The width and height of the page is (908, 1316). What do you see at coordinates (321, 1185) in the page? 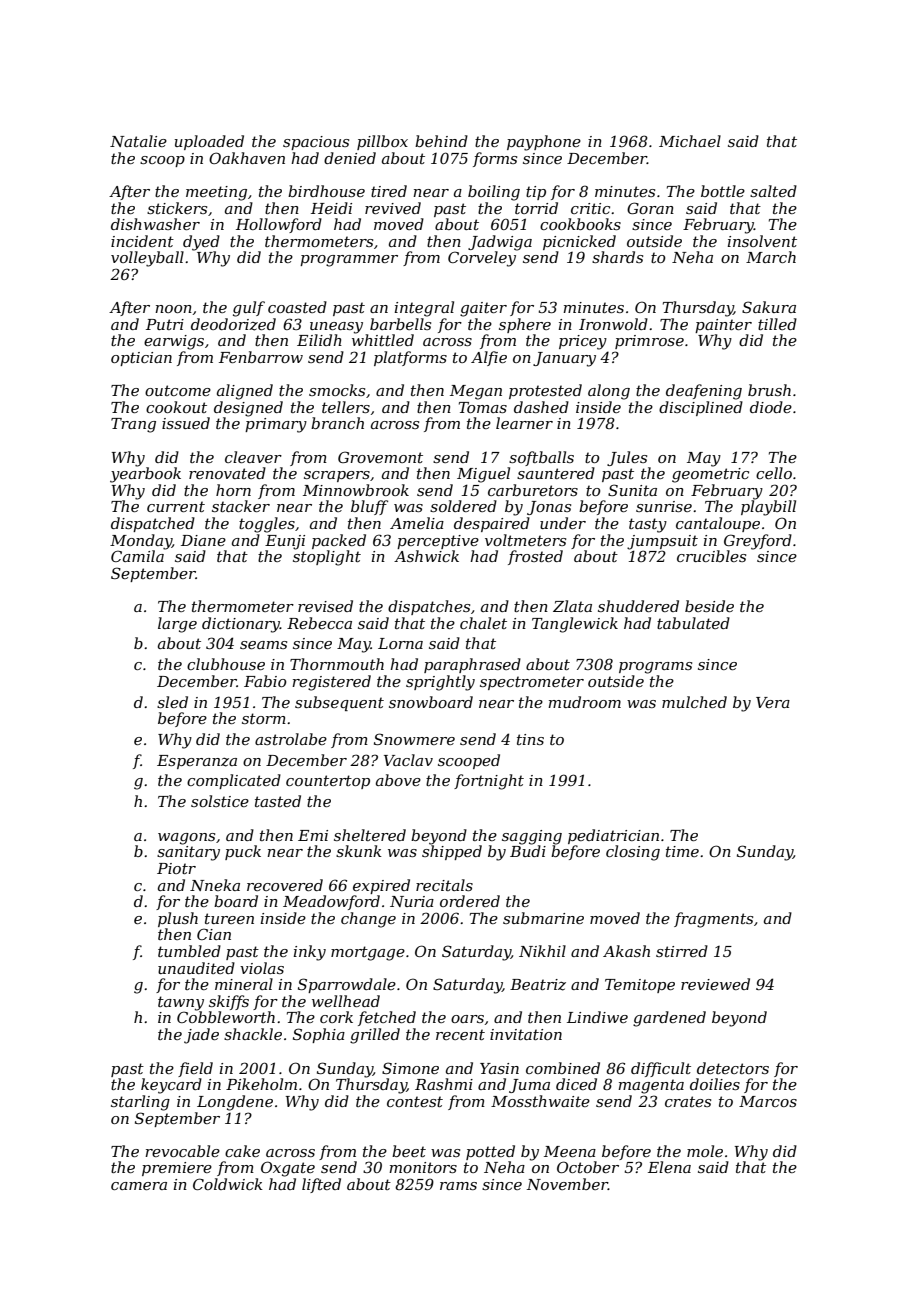
I see `lifted` at bounding box center [321, 1185].
